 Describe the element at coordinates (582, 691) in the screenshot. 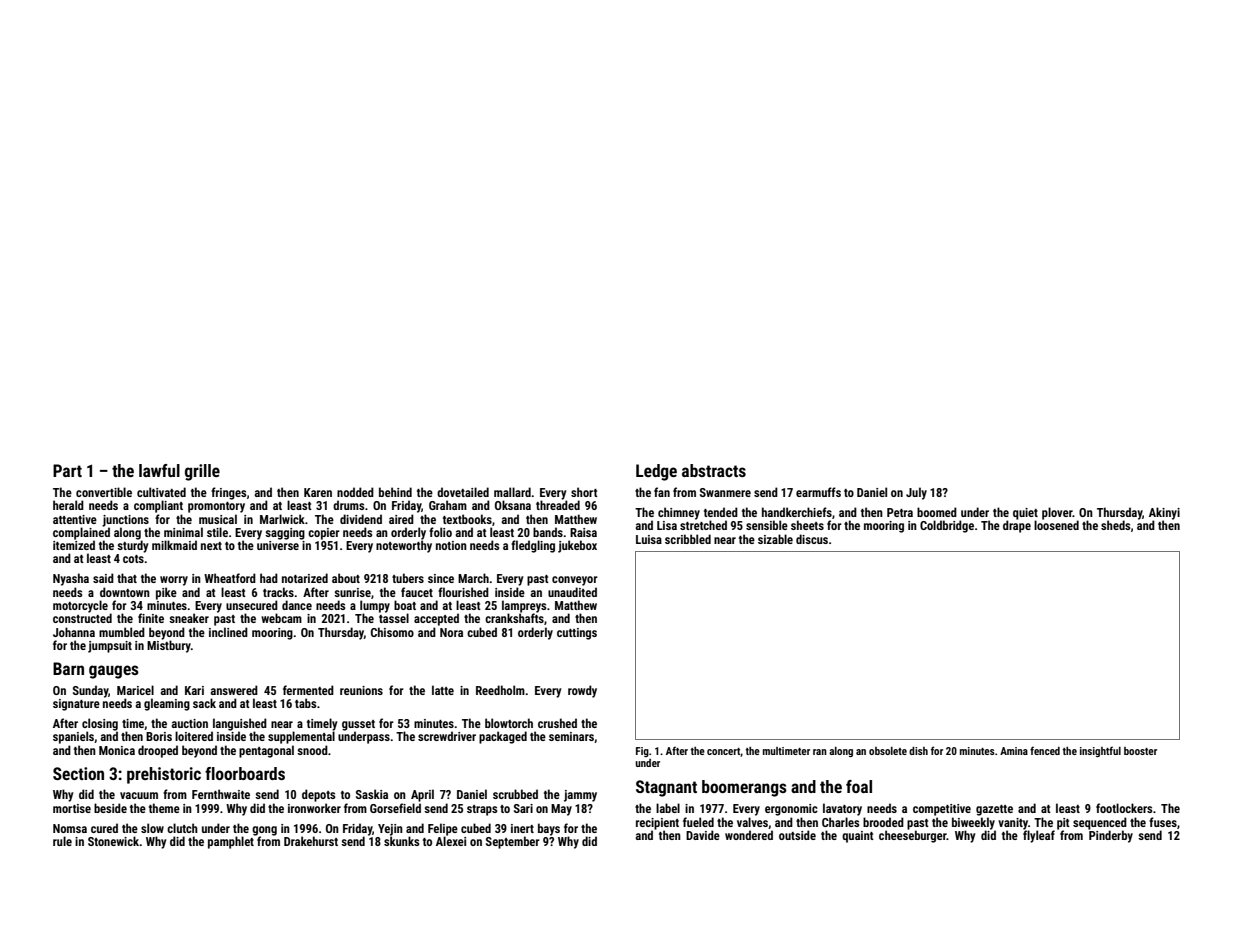

I see `rowdy` at that location.
